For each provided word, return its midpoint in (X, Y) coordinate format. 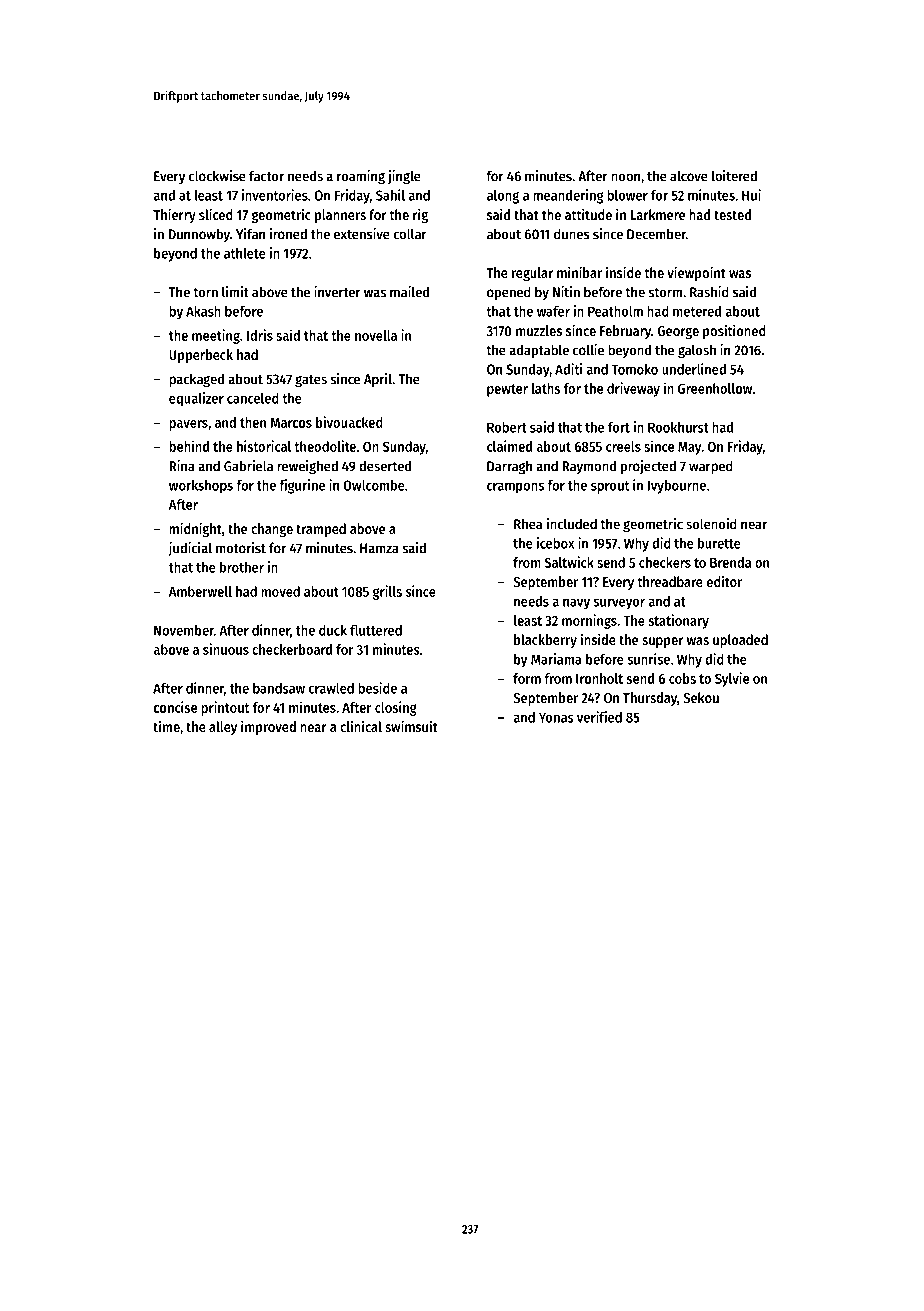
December (656, 234)
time (166, 726)
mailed (409, 292)
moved (280, 591)
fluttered (376, 630)
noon (625, 177)
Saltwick (569, 562)
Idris (260, 335)
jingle (404, 177)
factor (266, 176)
